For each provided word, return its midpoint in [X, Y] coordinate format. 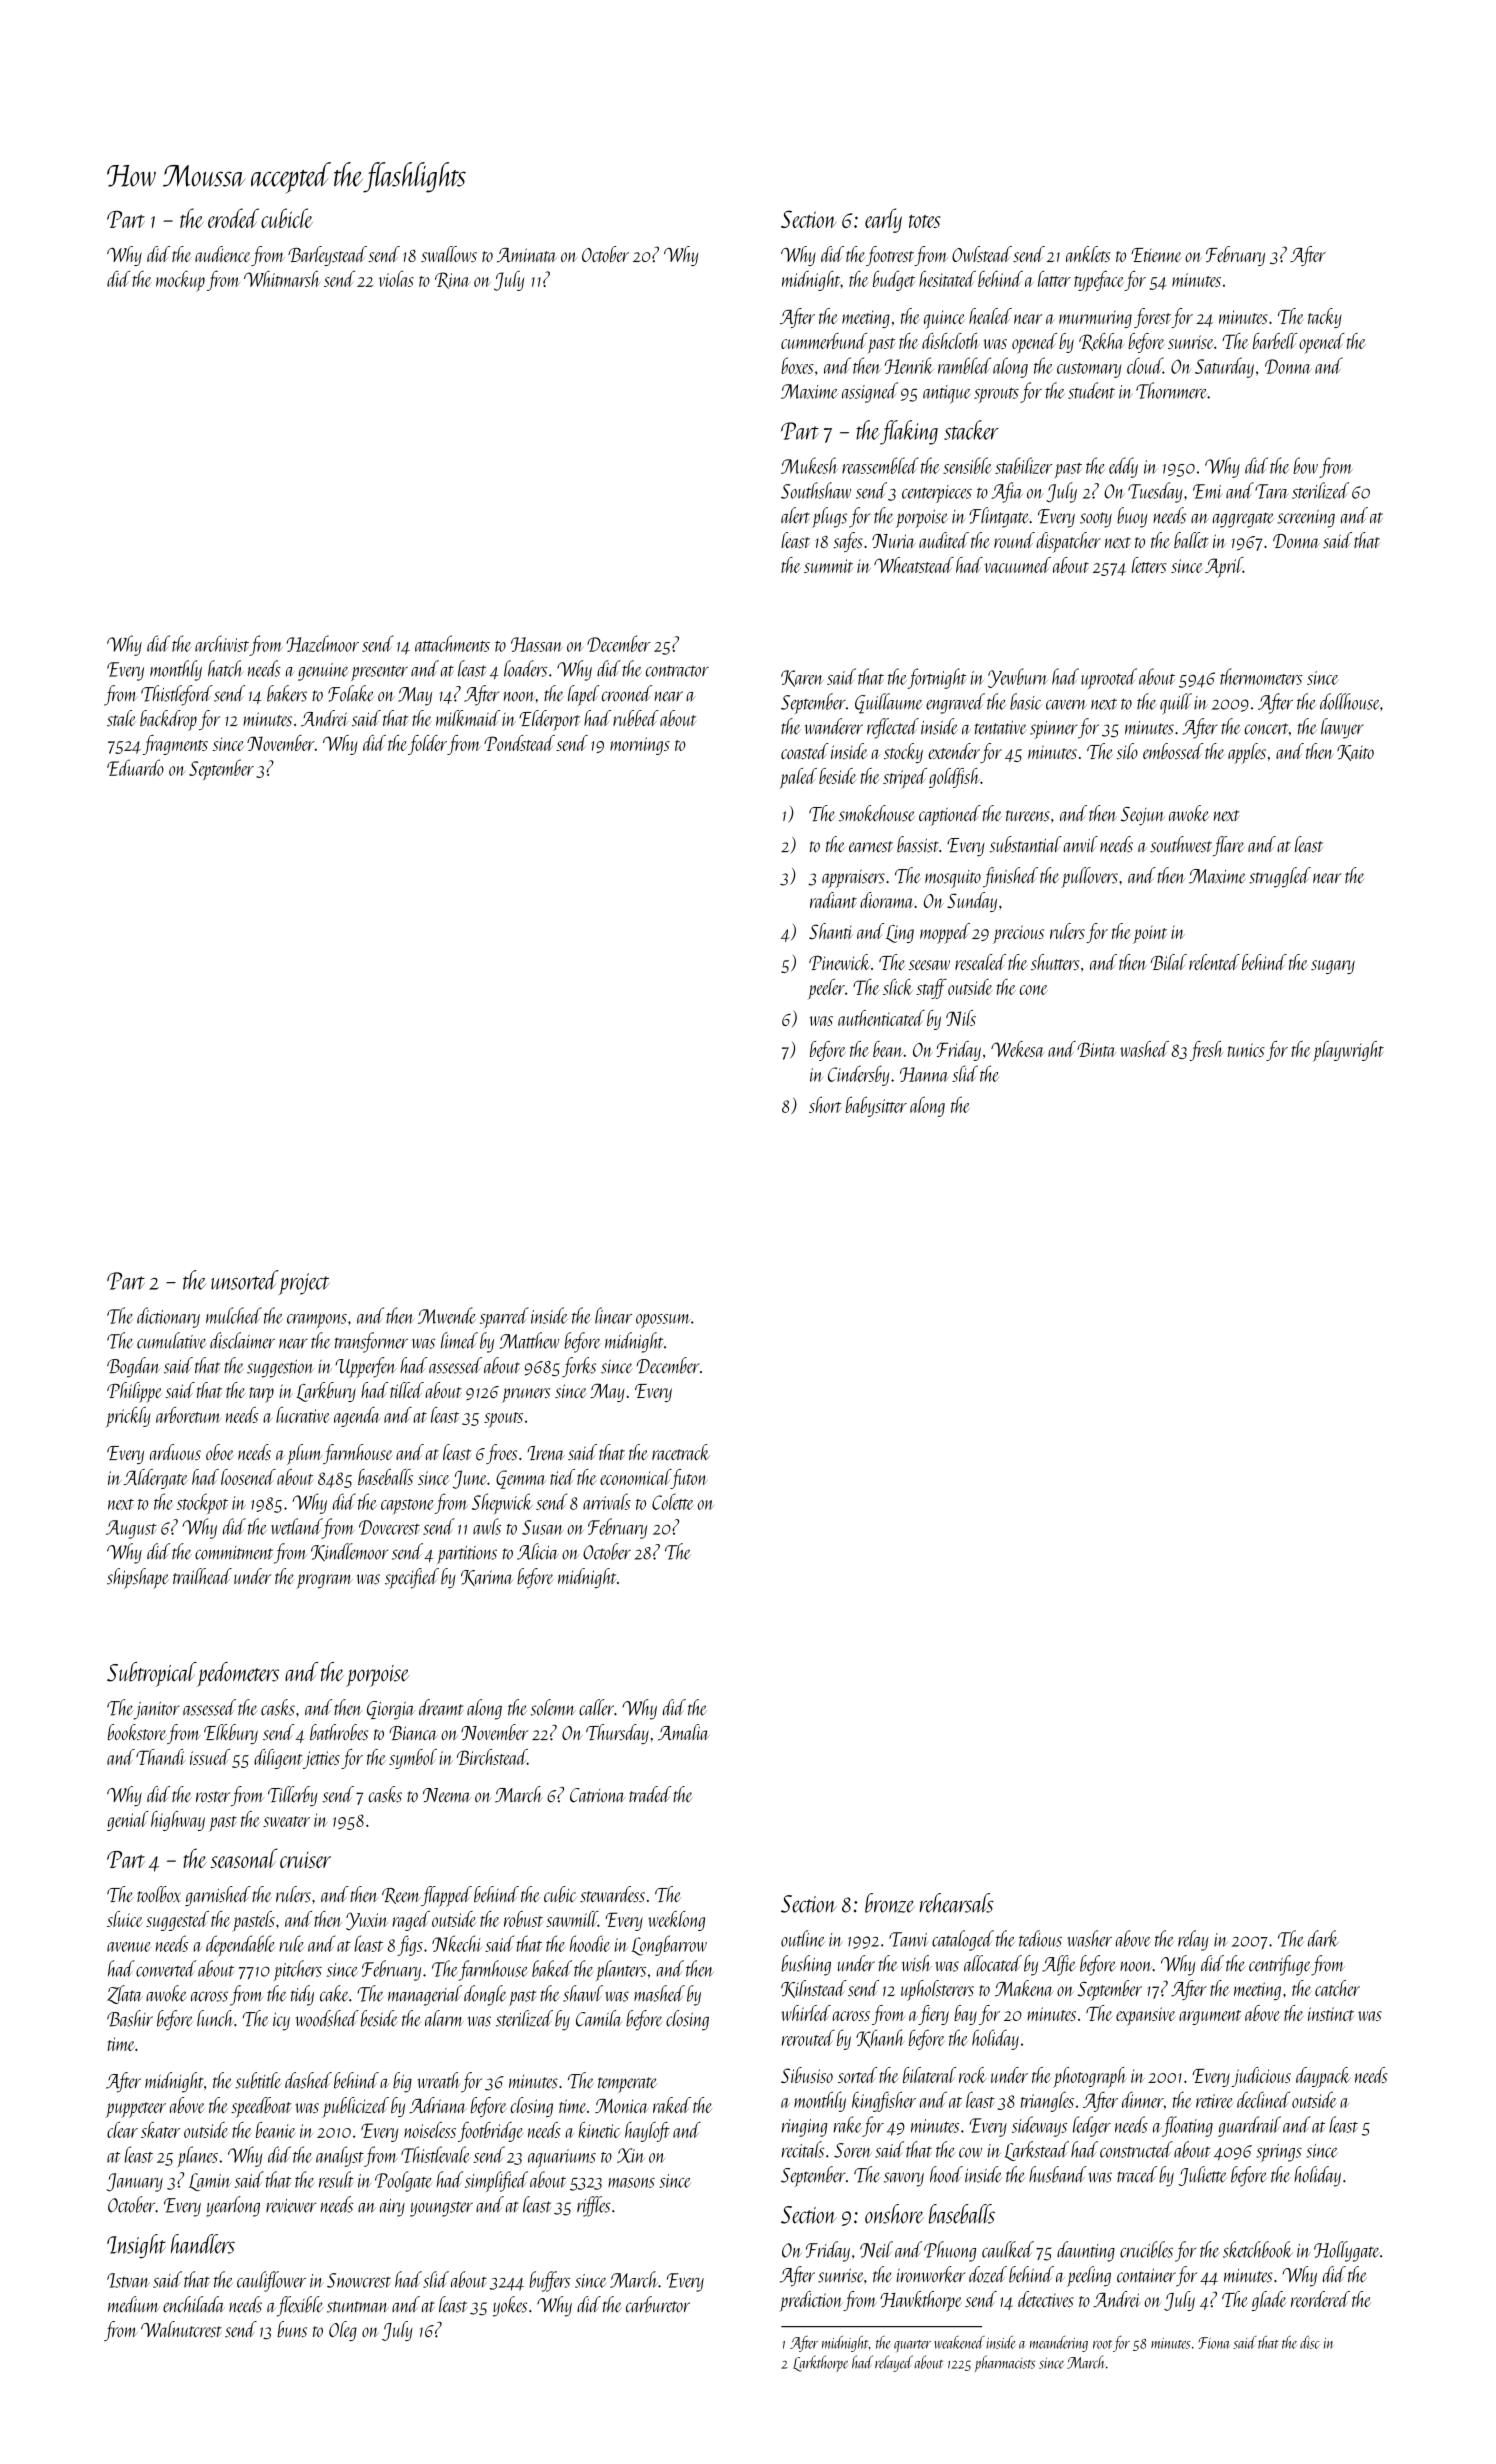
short [825, 1104]
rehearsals [957, 1903]
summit [828, 566]
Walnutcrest [181, 2329]
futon [689, 1479]
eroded [233, 218]
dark [1323, 1938]
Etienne [1156, 255]
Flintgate [999, 517]
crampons [317, 1321]
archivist [222, 643]
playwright [1348, 1051]
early [883, 220]
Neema [447, 1795]
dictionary [168, 1317]
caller [596, 1707]
